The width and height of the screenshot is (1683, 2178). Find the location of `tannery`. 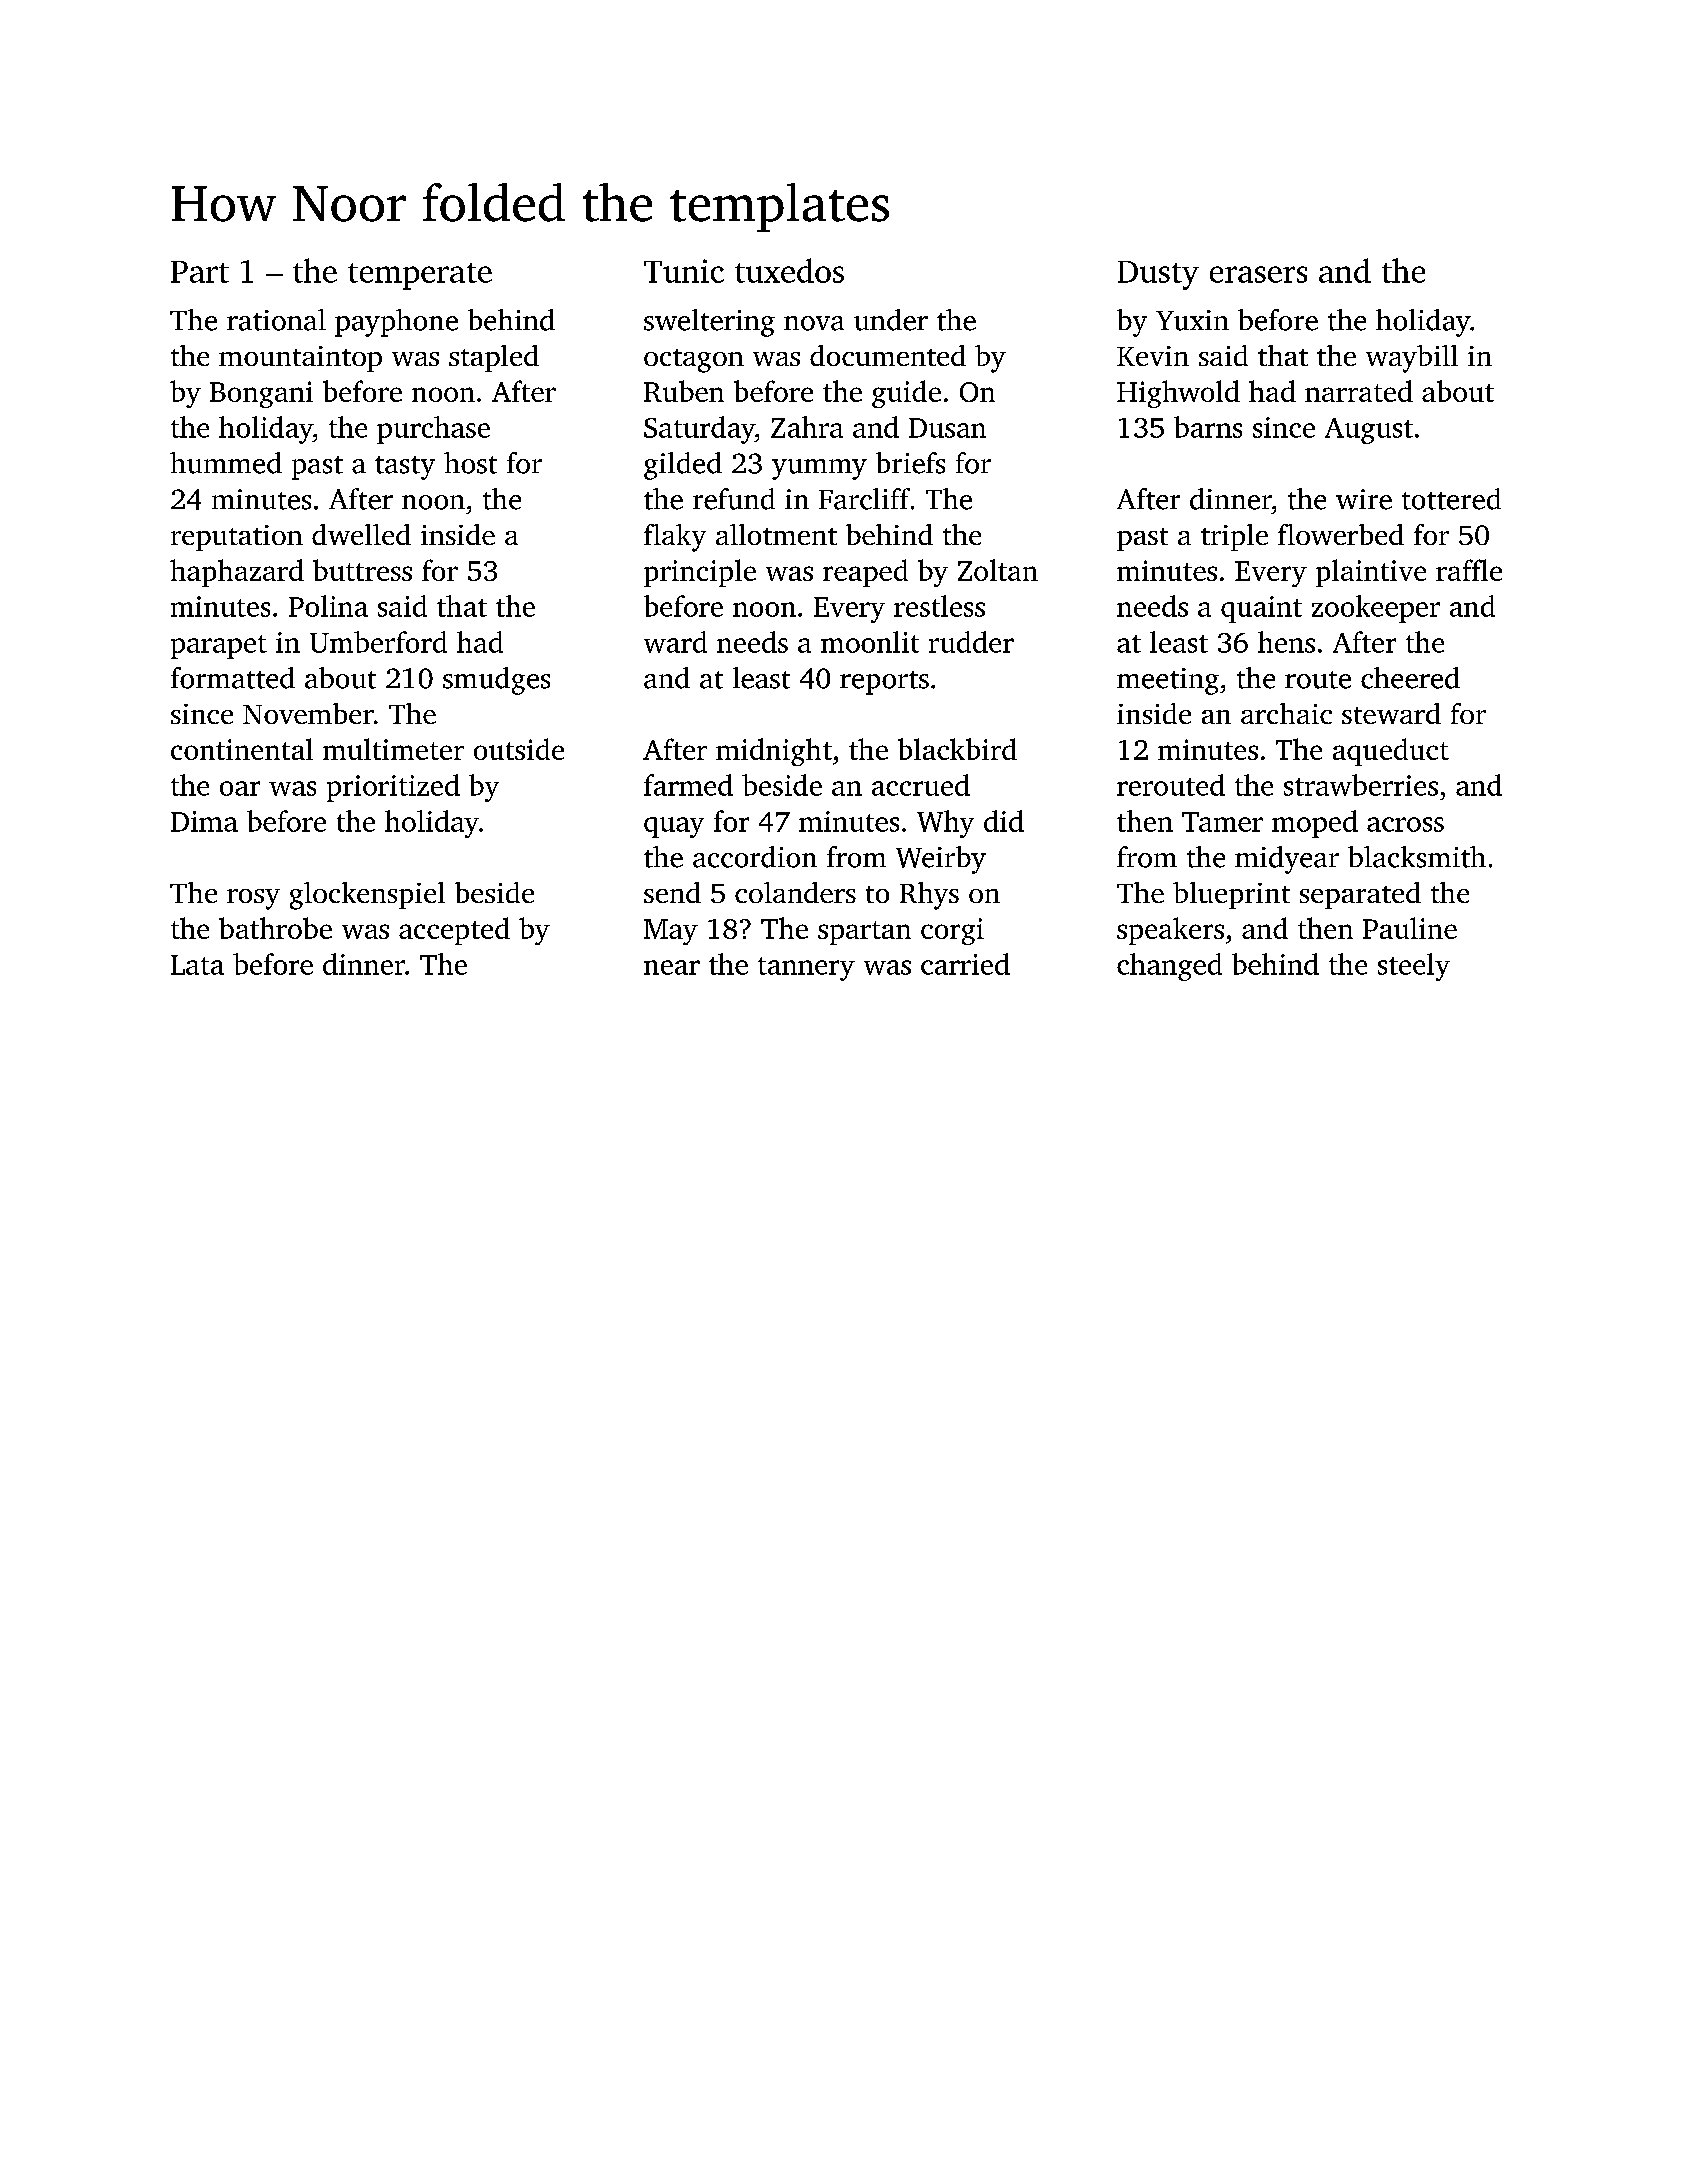

tannery is located at coordinates (806, 969).
